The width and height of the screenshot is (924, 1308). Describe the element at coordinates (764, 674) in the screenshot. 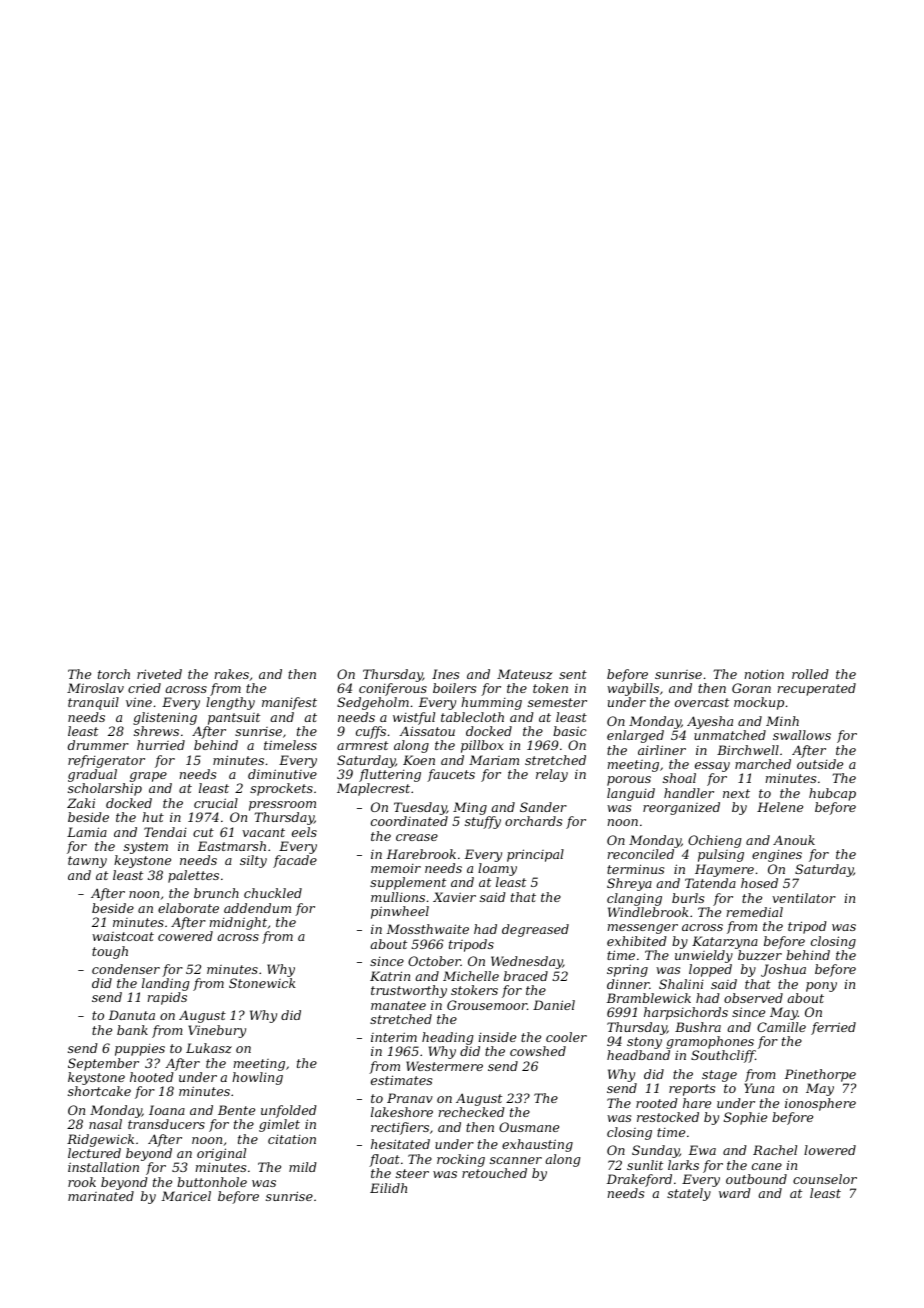

I see `notion` at that location.
